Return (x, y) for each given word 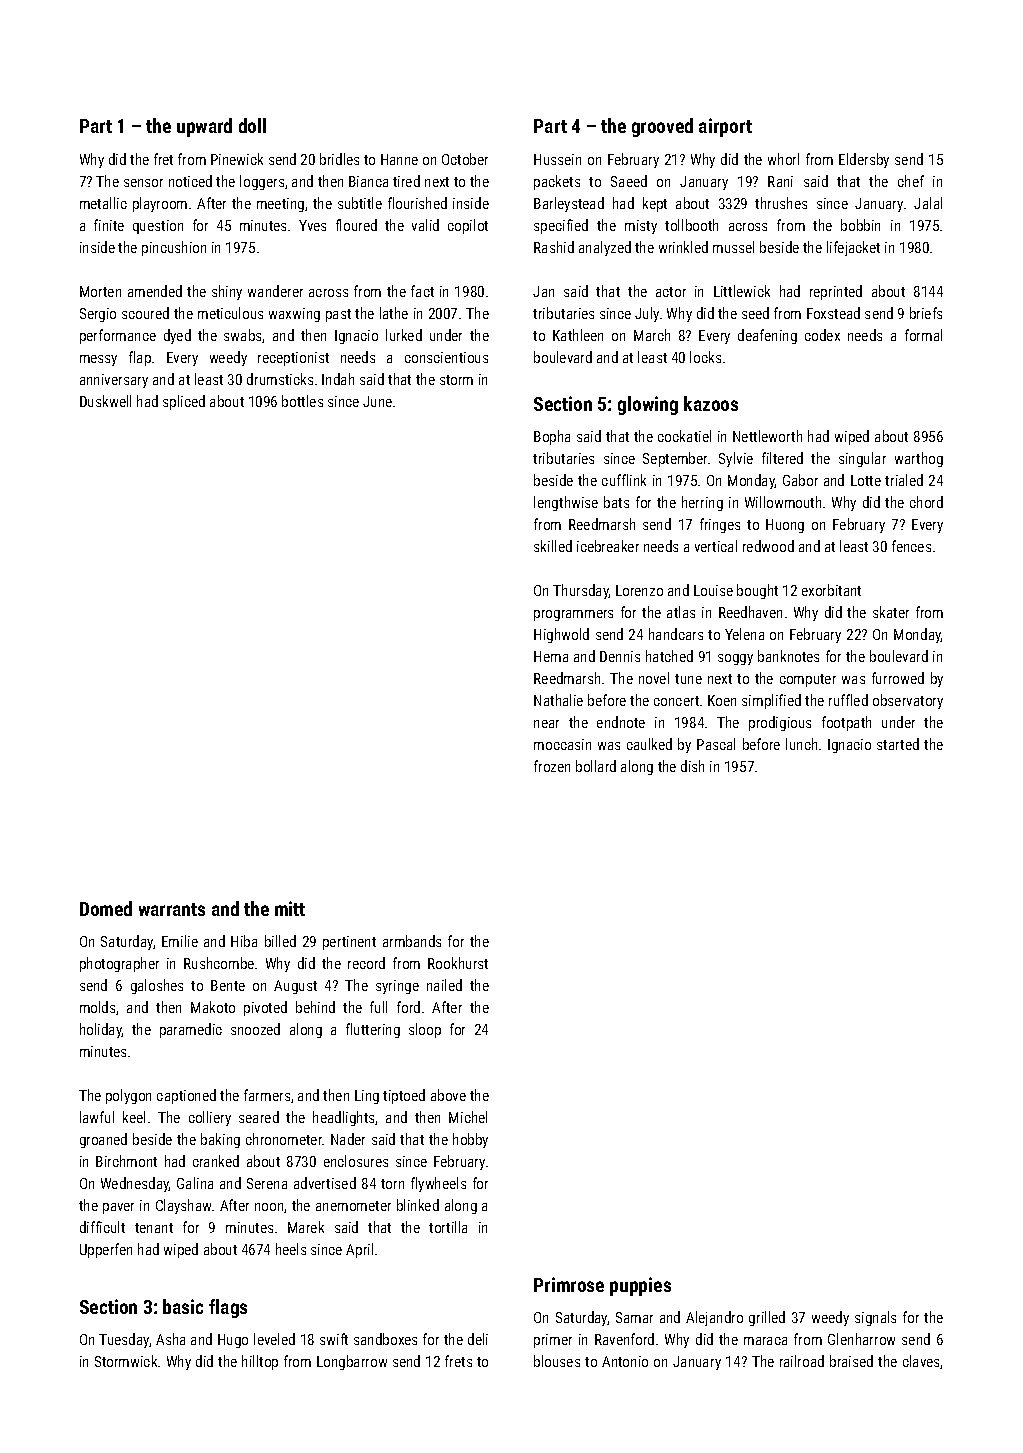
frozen (552, 766)
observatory (908, 701)
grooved (662, 127)
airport (725, 127)
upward (204, 127)
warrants (172, 909)
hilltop (260, 1362)
